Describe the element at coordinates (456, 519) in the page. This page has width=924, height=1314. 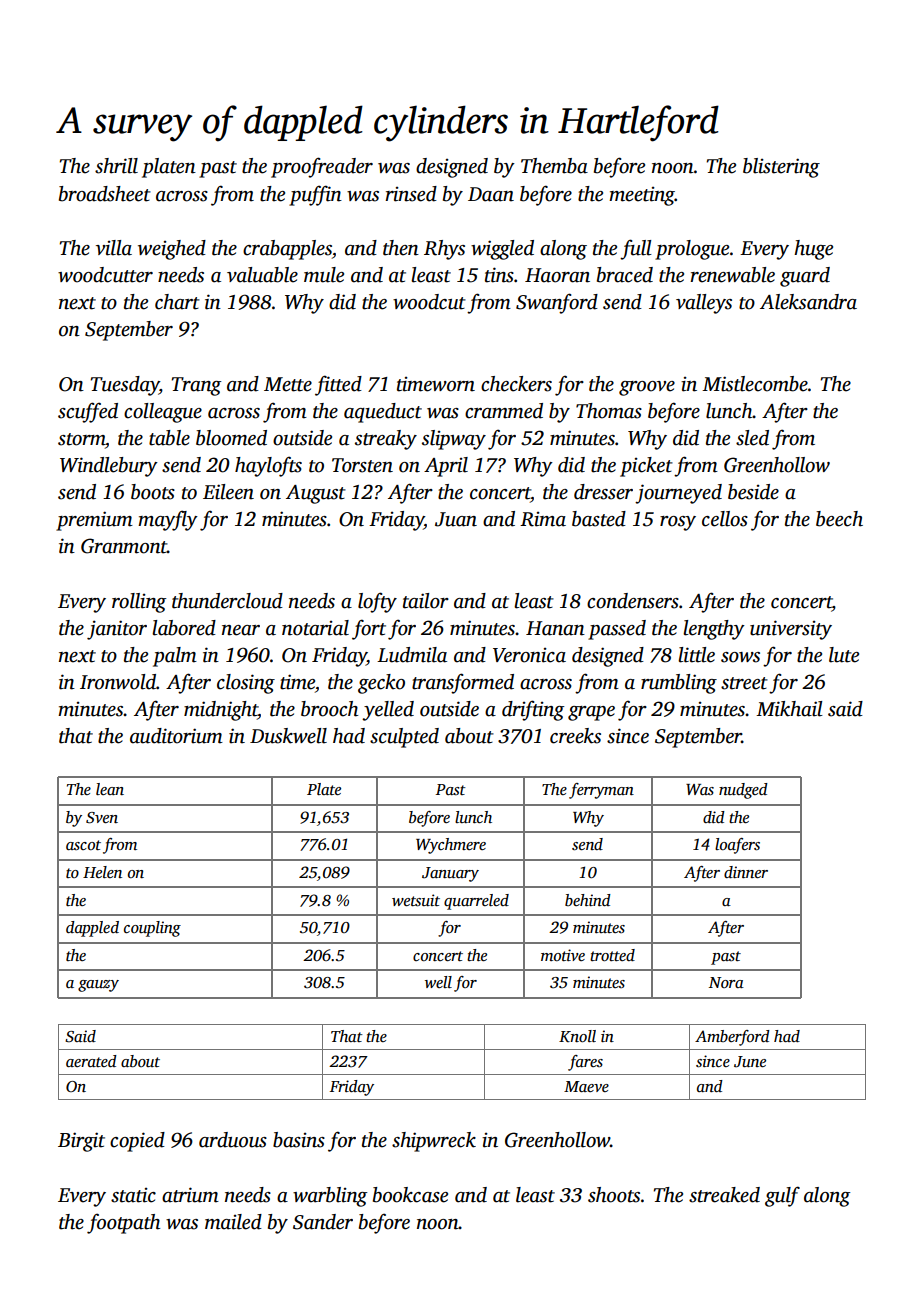
I see `Juan` at that location.
